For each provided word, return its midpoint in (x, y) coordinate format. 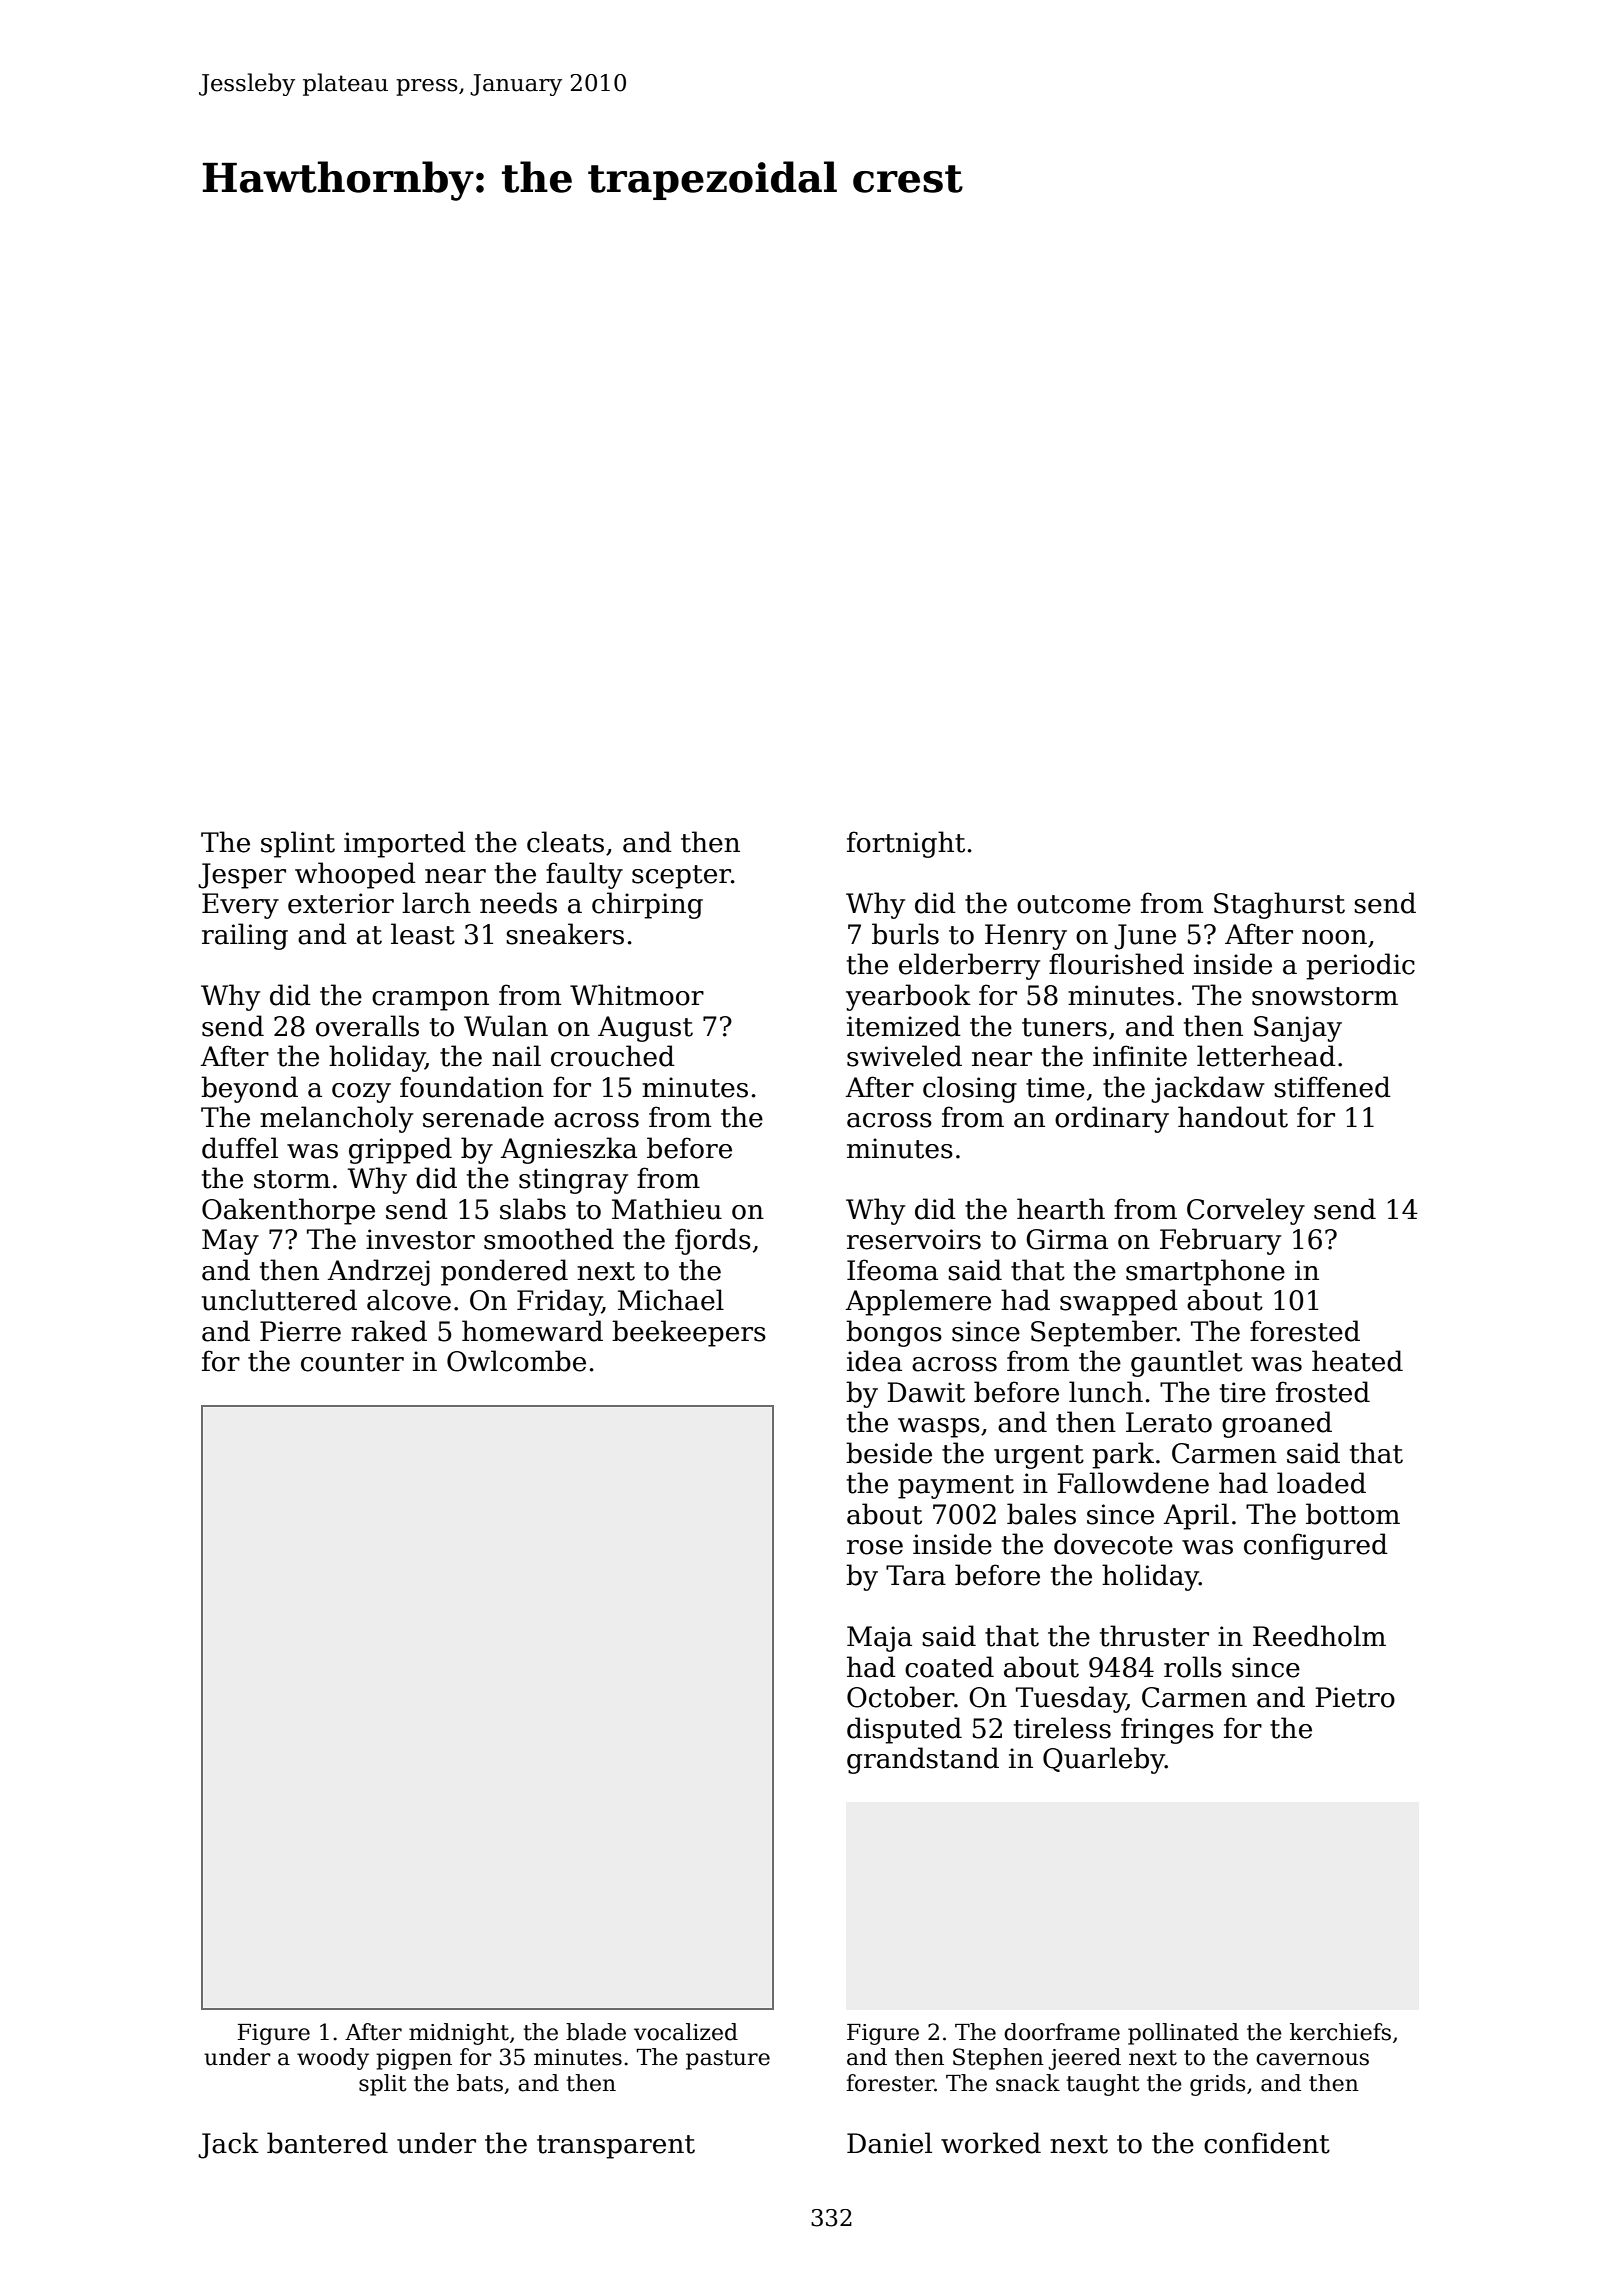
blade (596, 2032)
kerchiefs (1340, 2032)
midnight (459, 2034)
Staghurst (1279, 905)
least (423, 934)
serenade (483, 1117)
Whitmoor (637, 995)
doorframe (1062, 2032)
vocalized (686, 2032)
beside (889, 1453)
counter (352, 1362)
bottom (1353, 1514)
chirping (647, 905)
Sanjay (1298, 1029)
